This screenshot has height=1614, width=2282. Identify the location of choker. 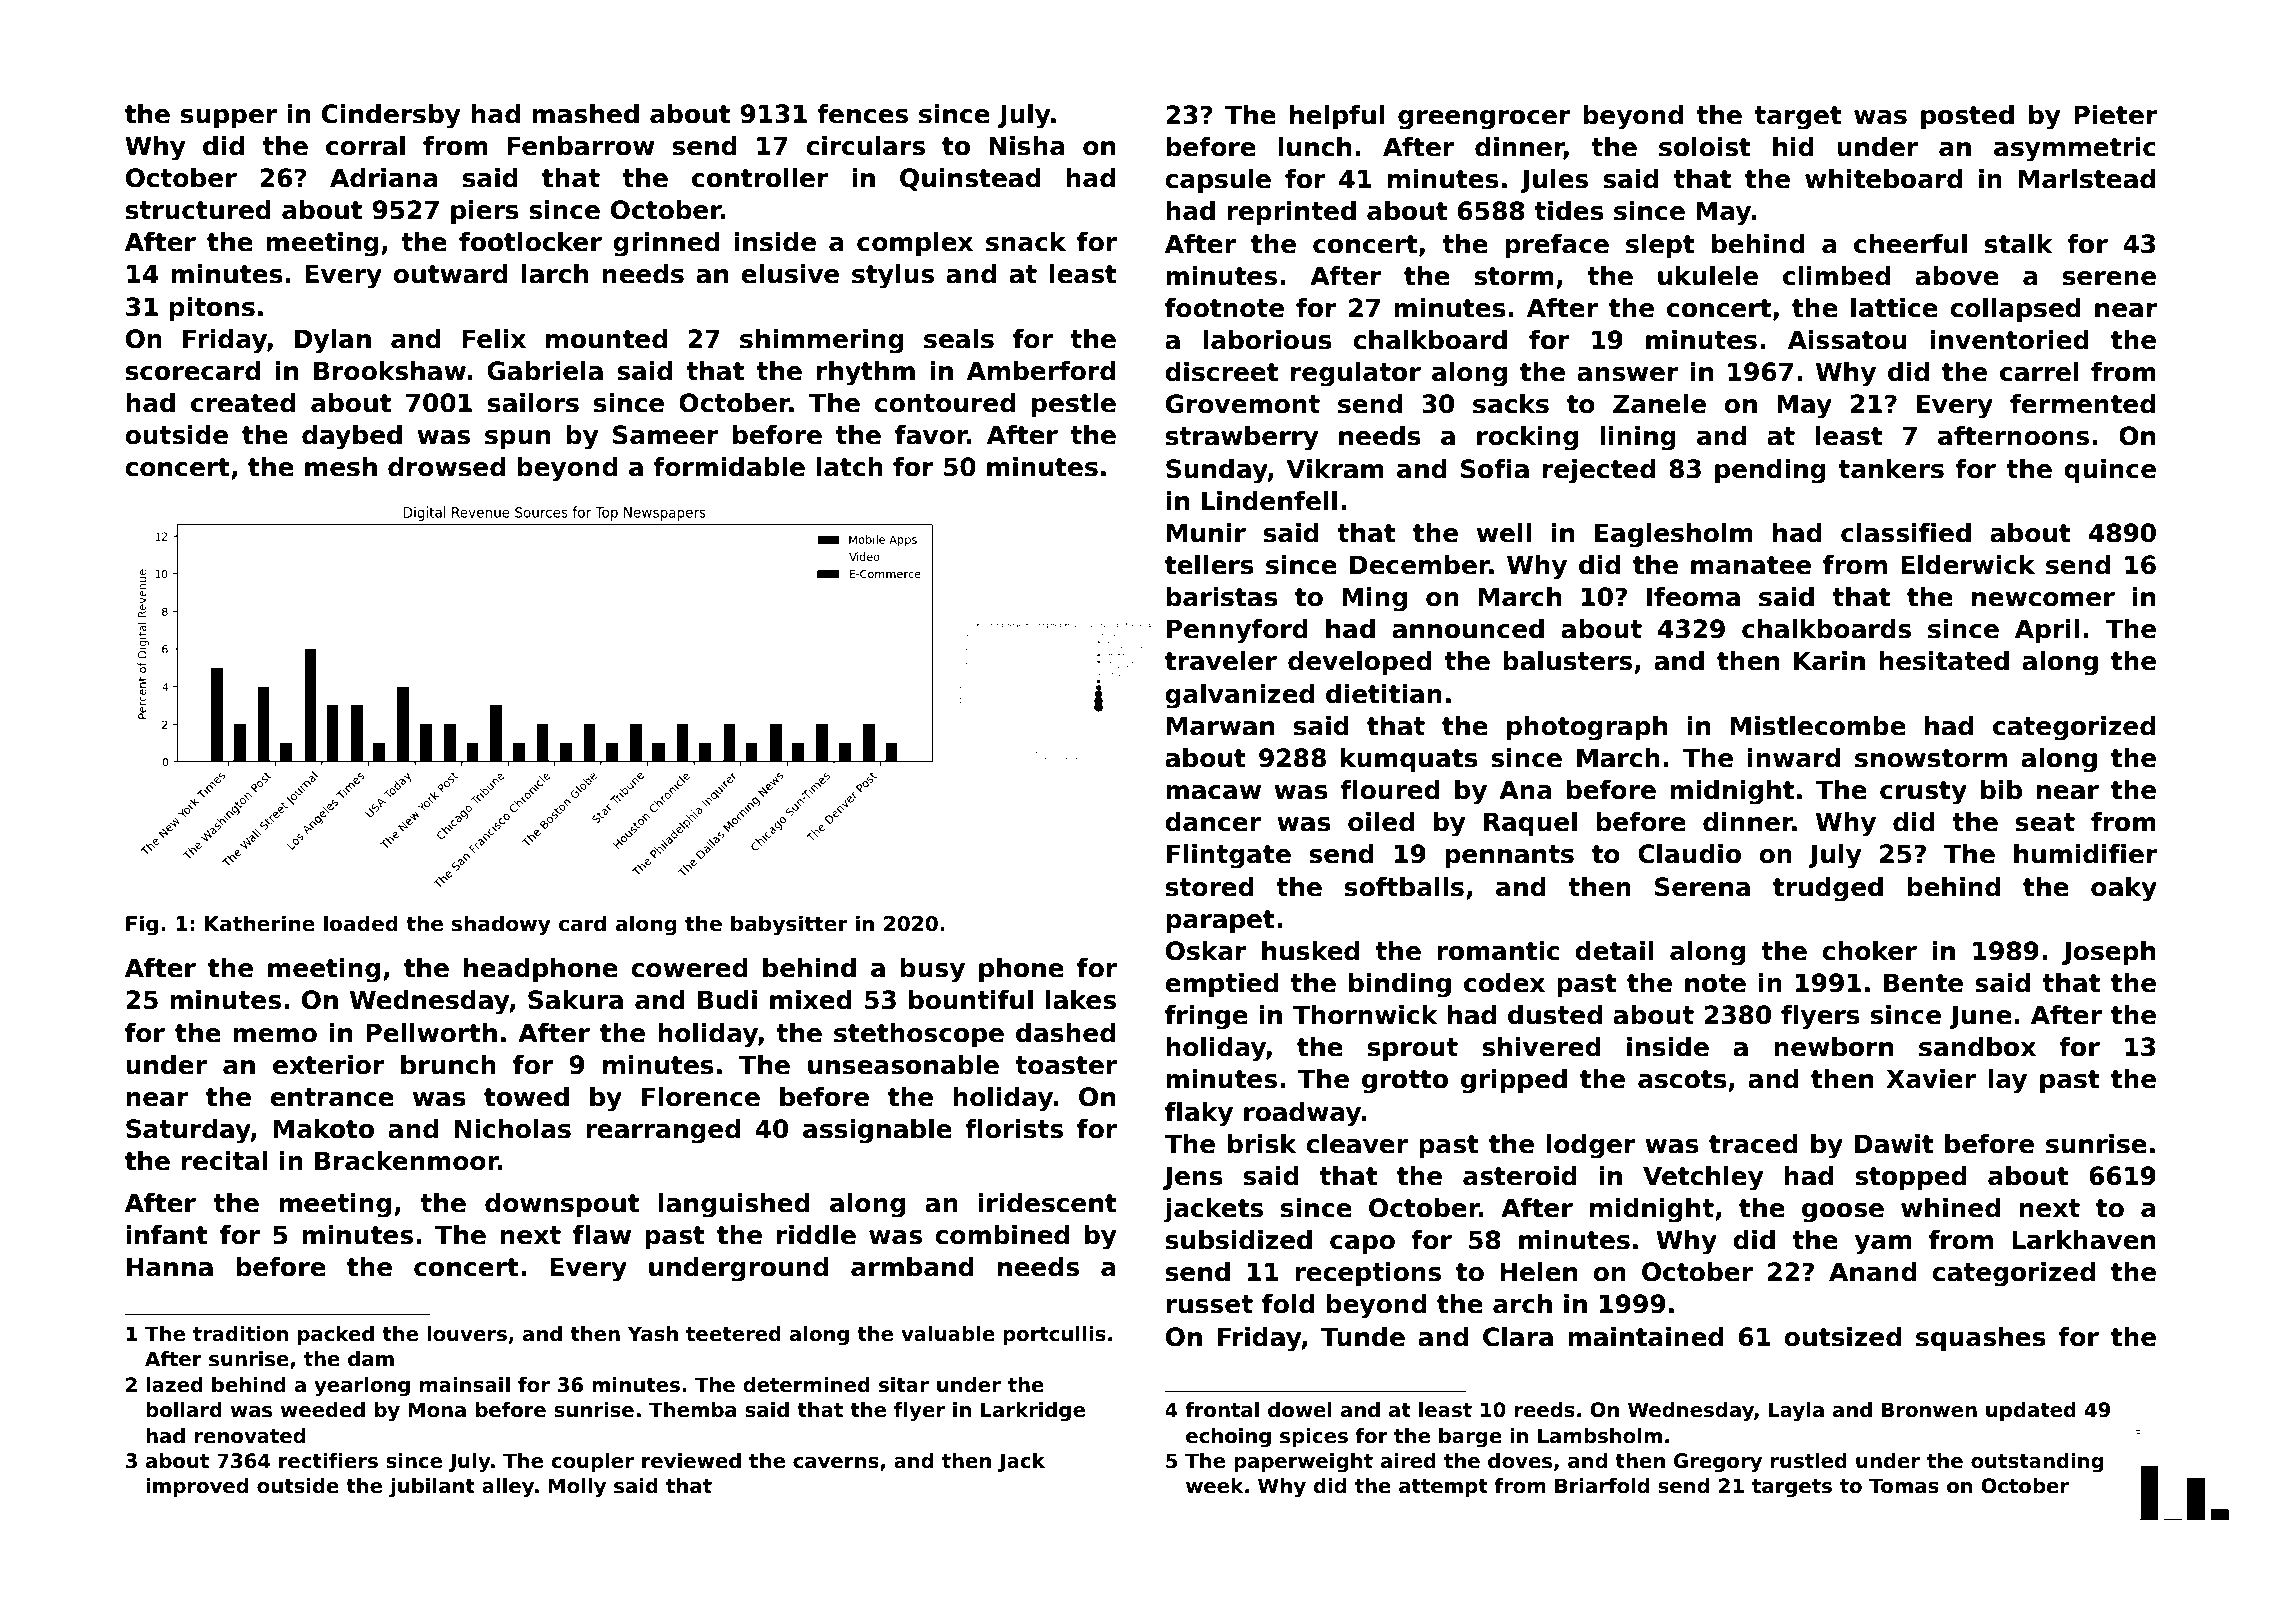
(1869, 951).
